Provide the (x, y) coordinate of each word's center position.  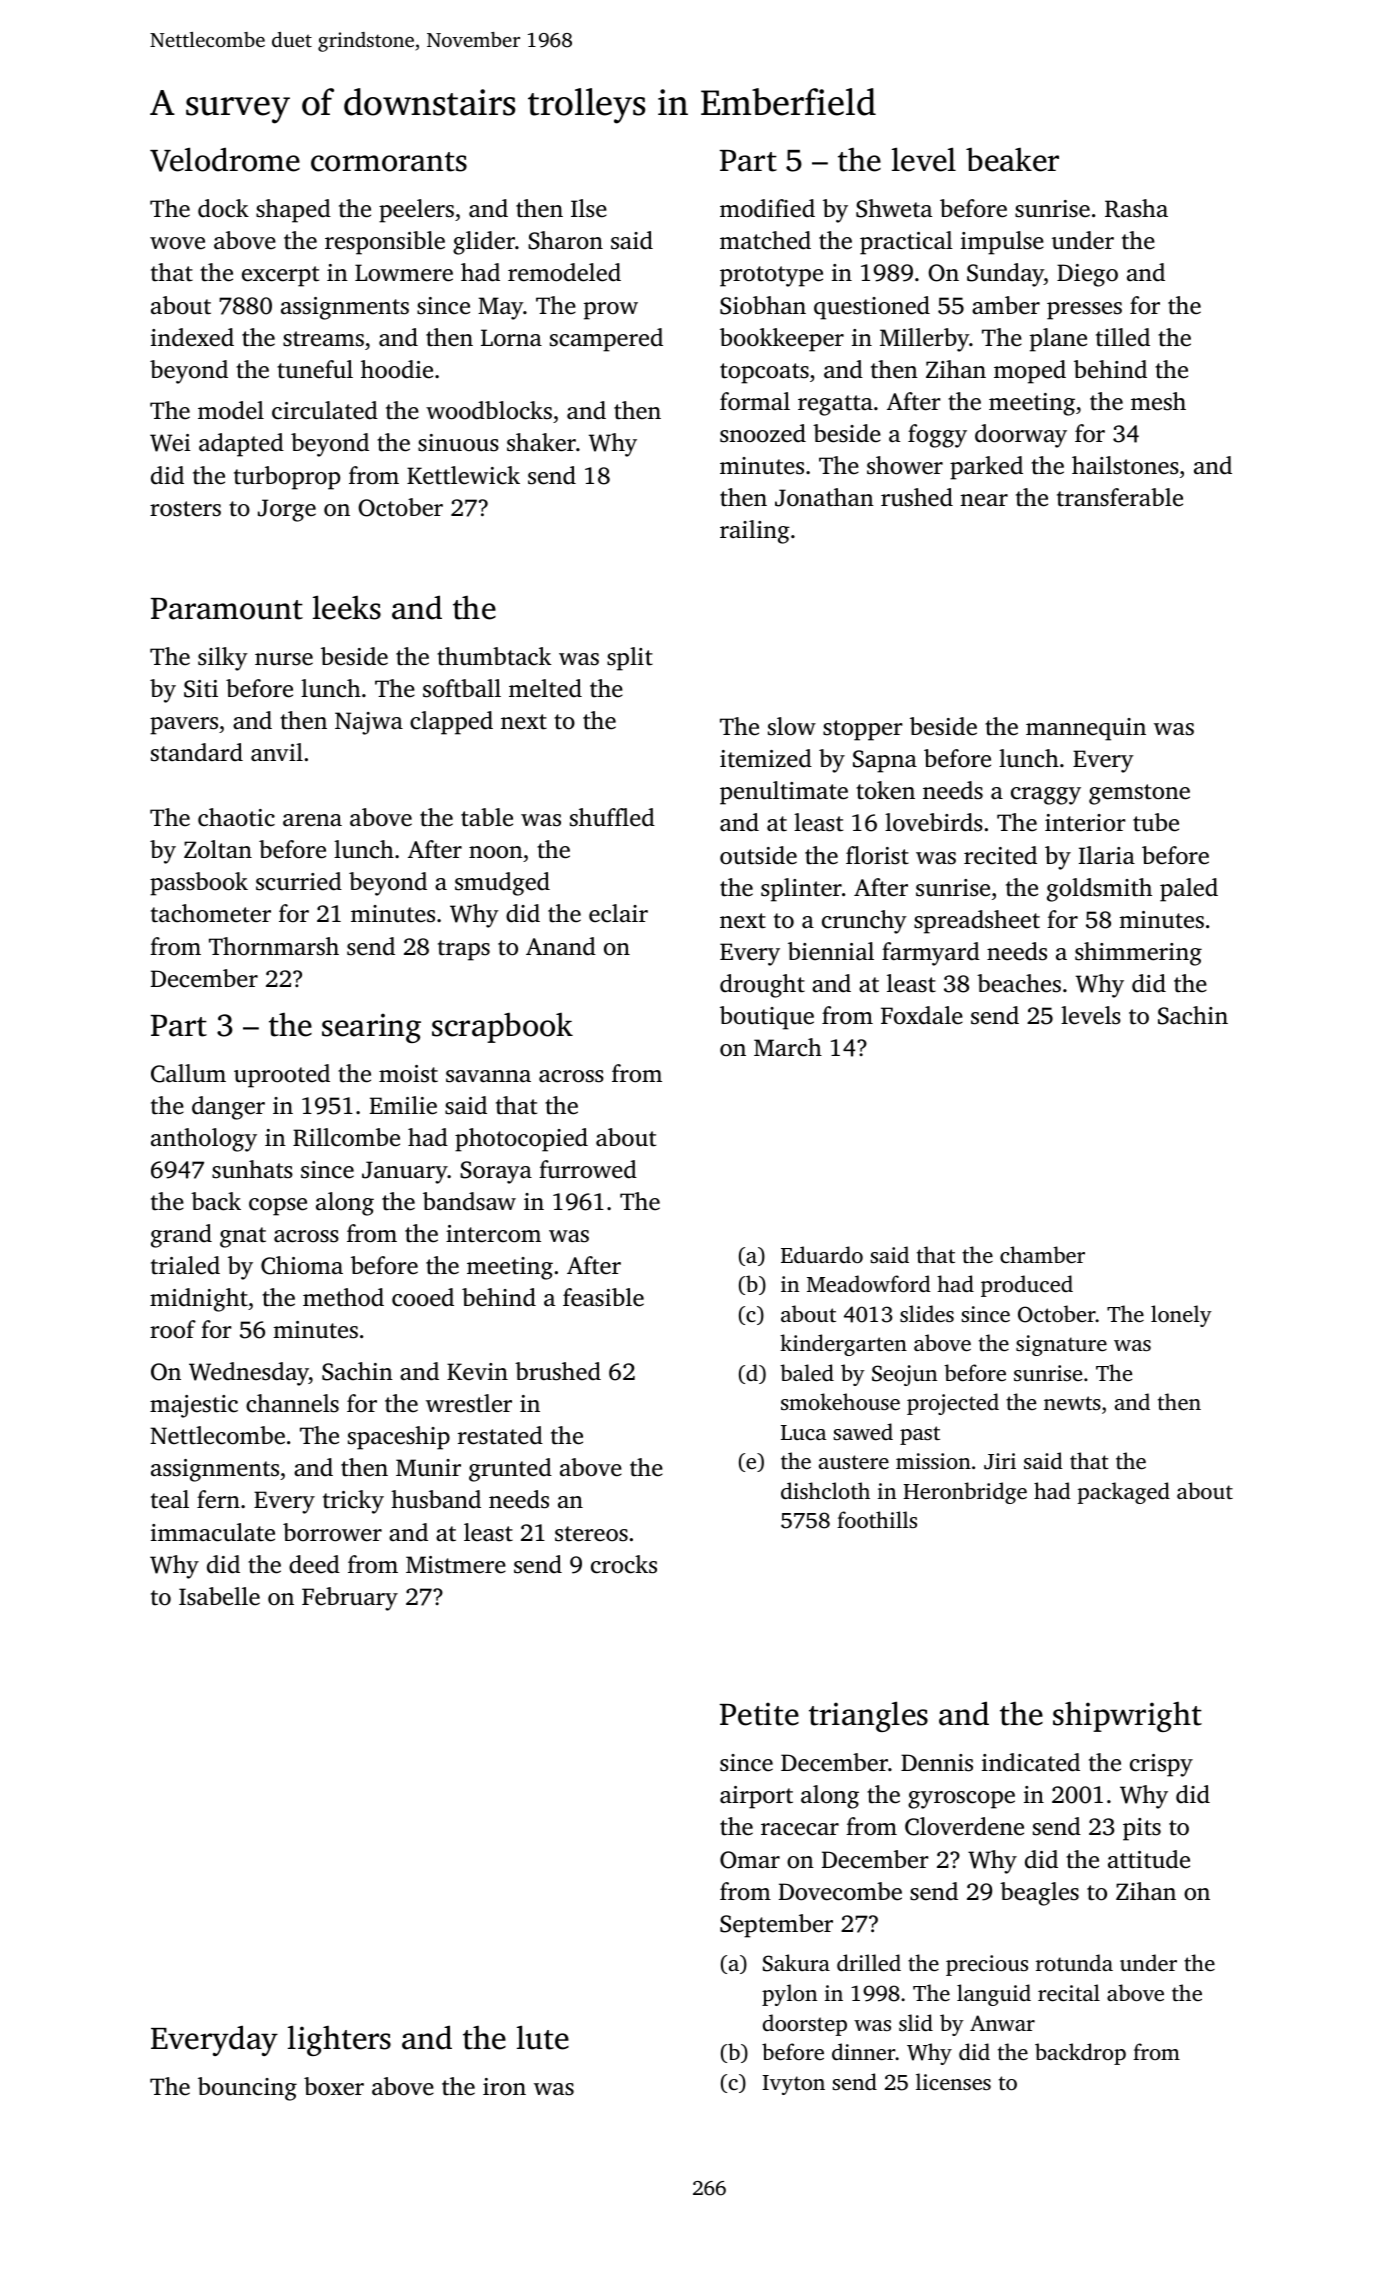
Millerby (924, 340)
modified (767, 208)
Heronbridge (965, 1493)
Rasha (1136, 208)
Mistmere (456, 1565)
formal (755, 401)
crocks (624, 1564)
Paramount (227, 609)
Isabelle (219, 1596)
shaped (293, 211)
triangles (868, 1716)
